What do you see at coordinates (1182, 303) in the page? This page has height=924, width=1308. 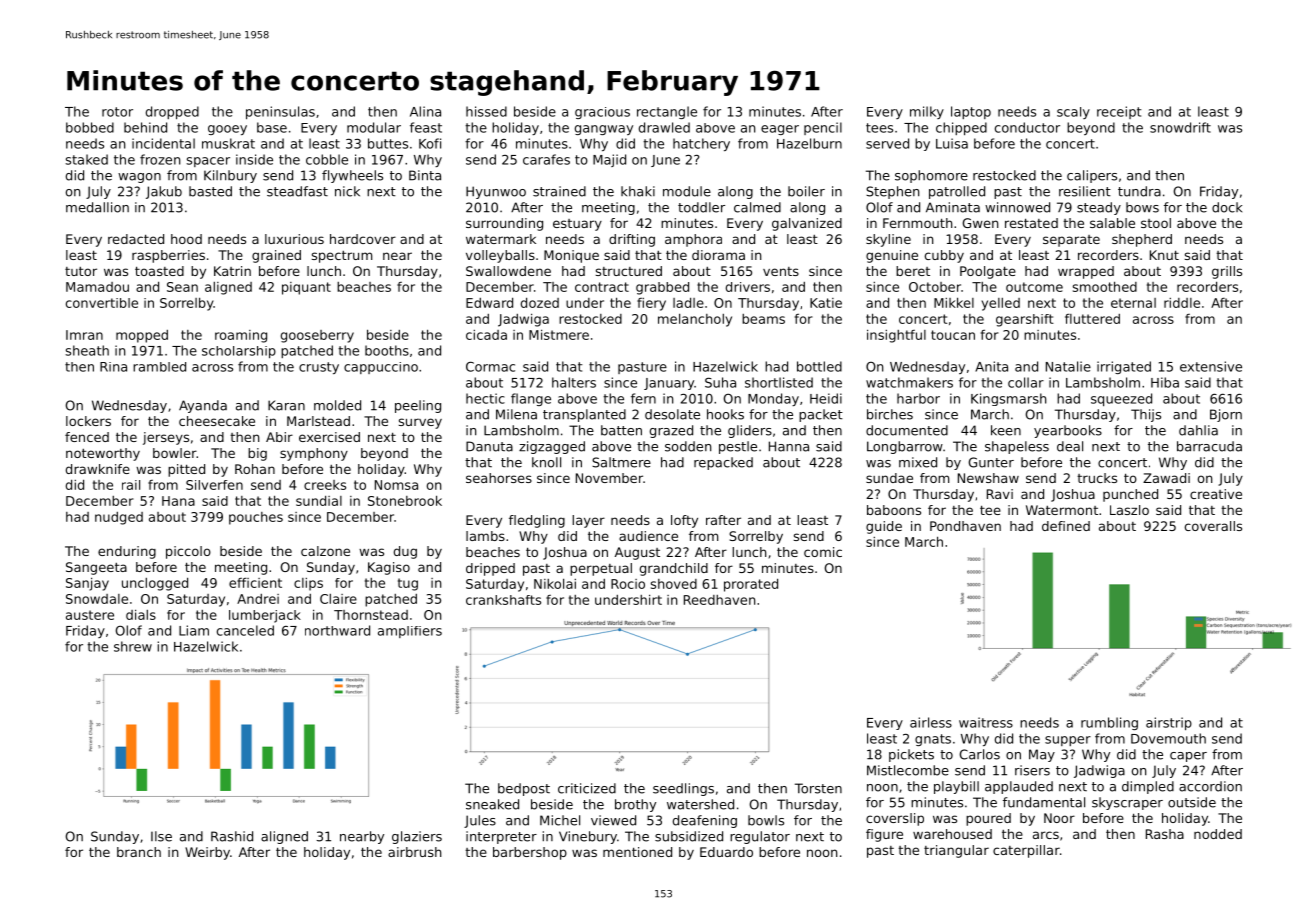 I see `riddle` at bounding box center [1182, 303].
